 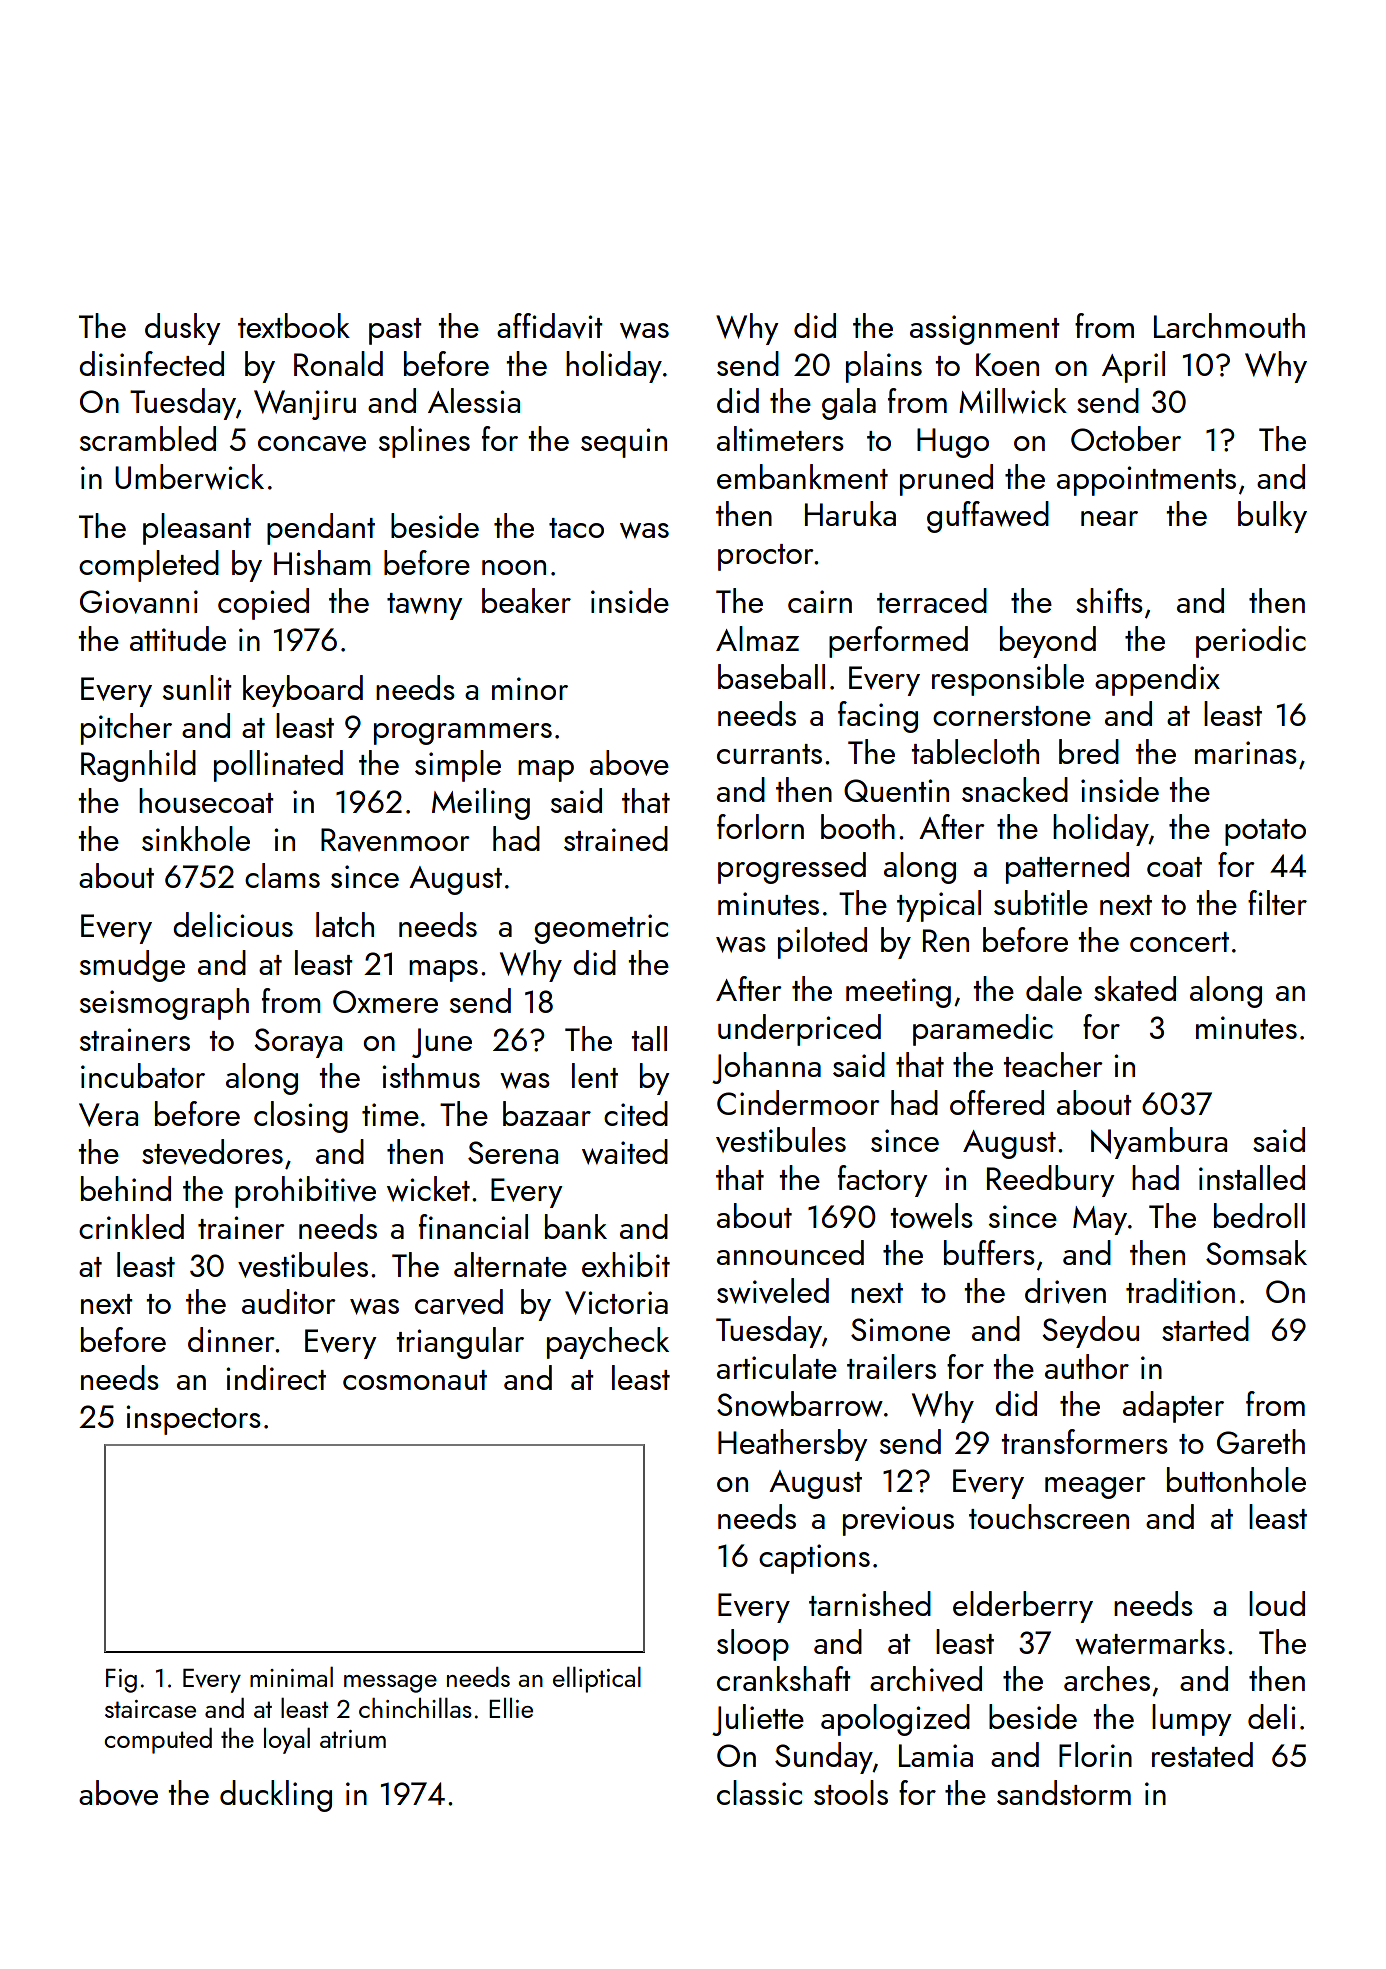 I want to click on pleasant, so click(x=197, y=529).
